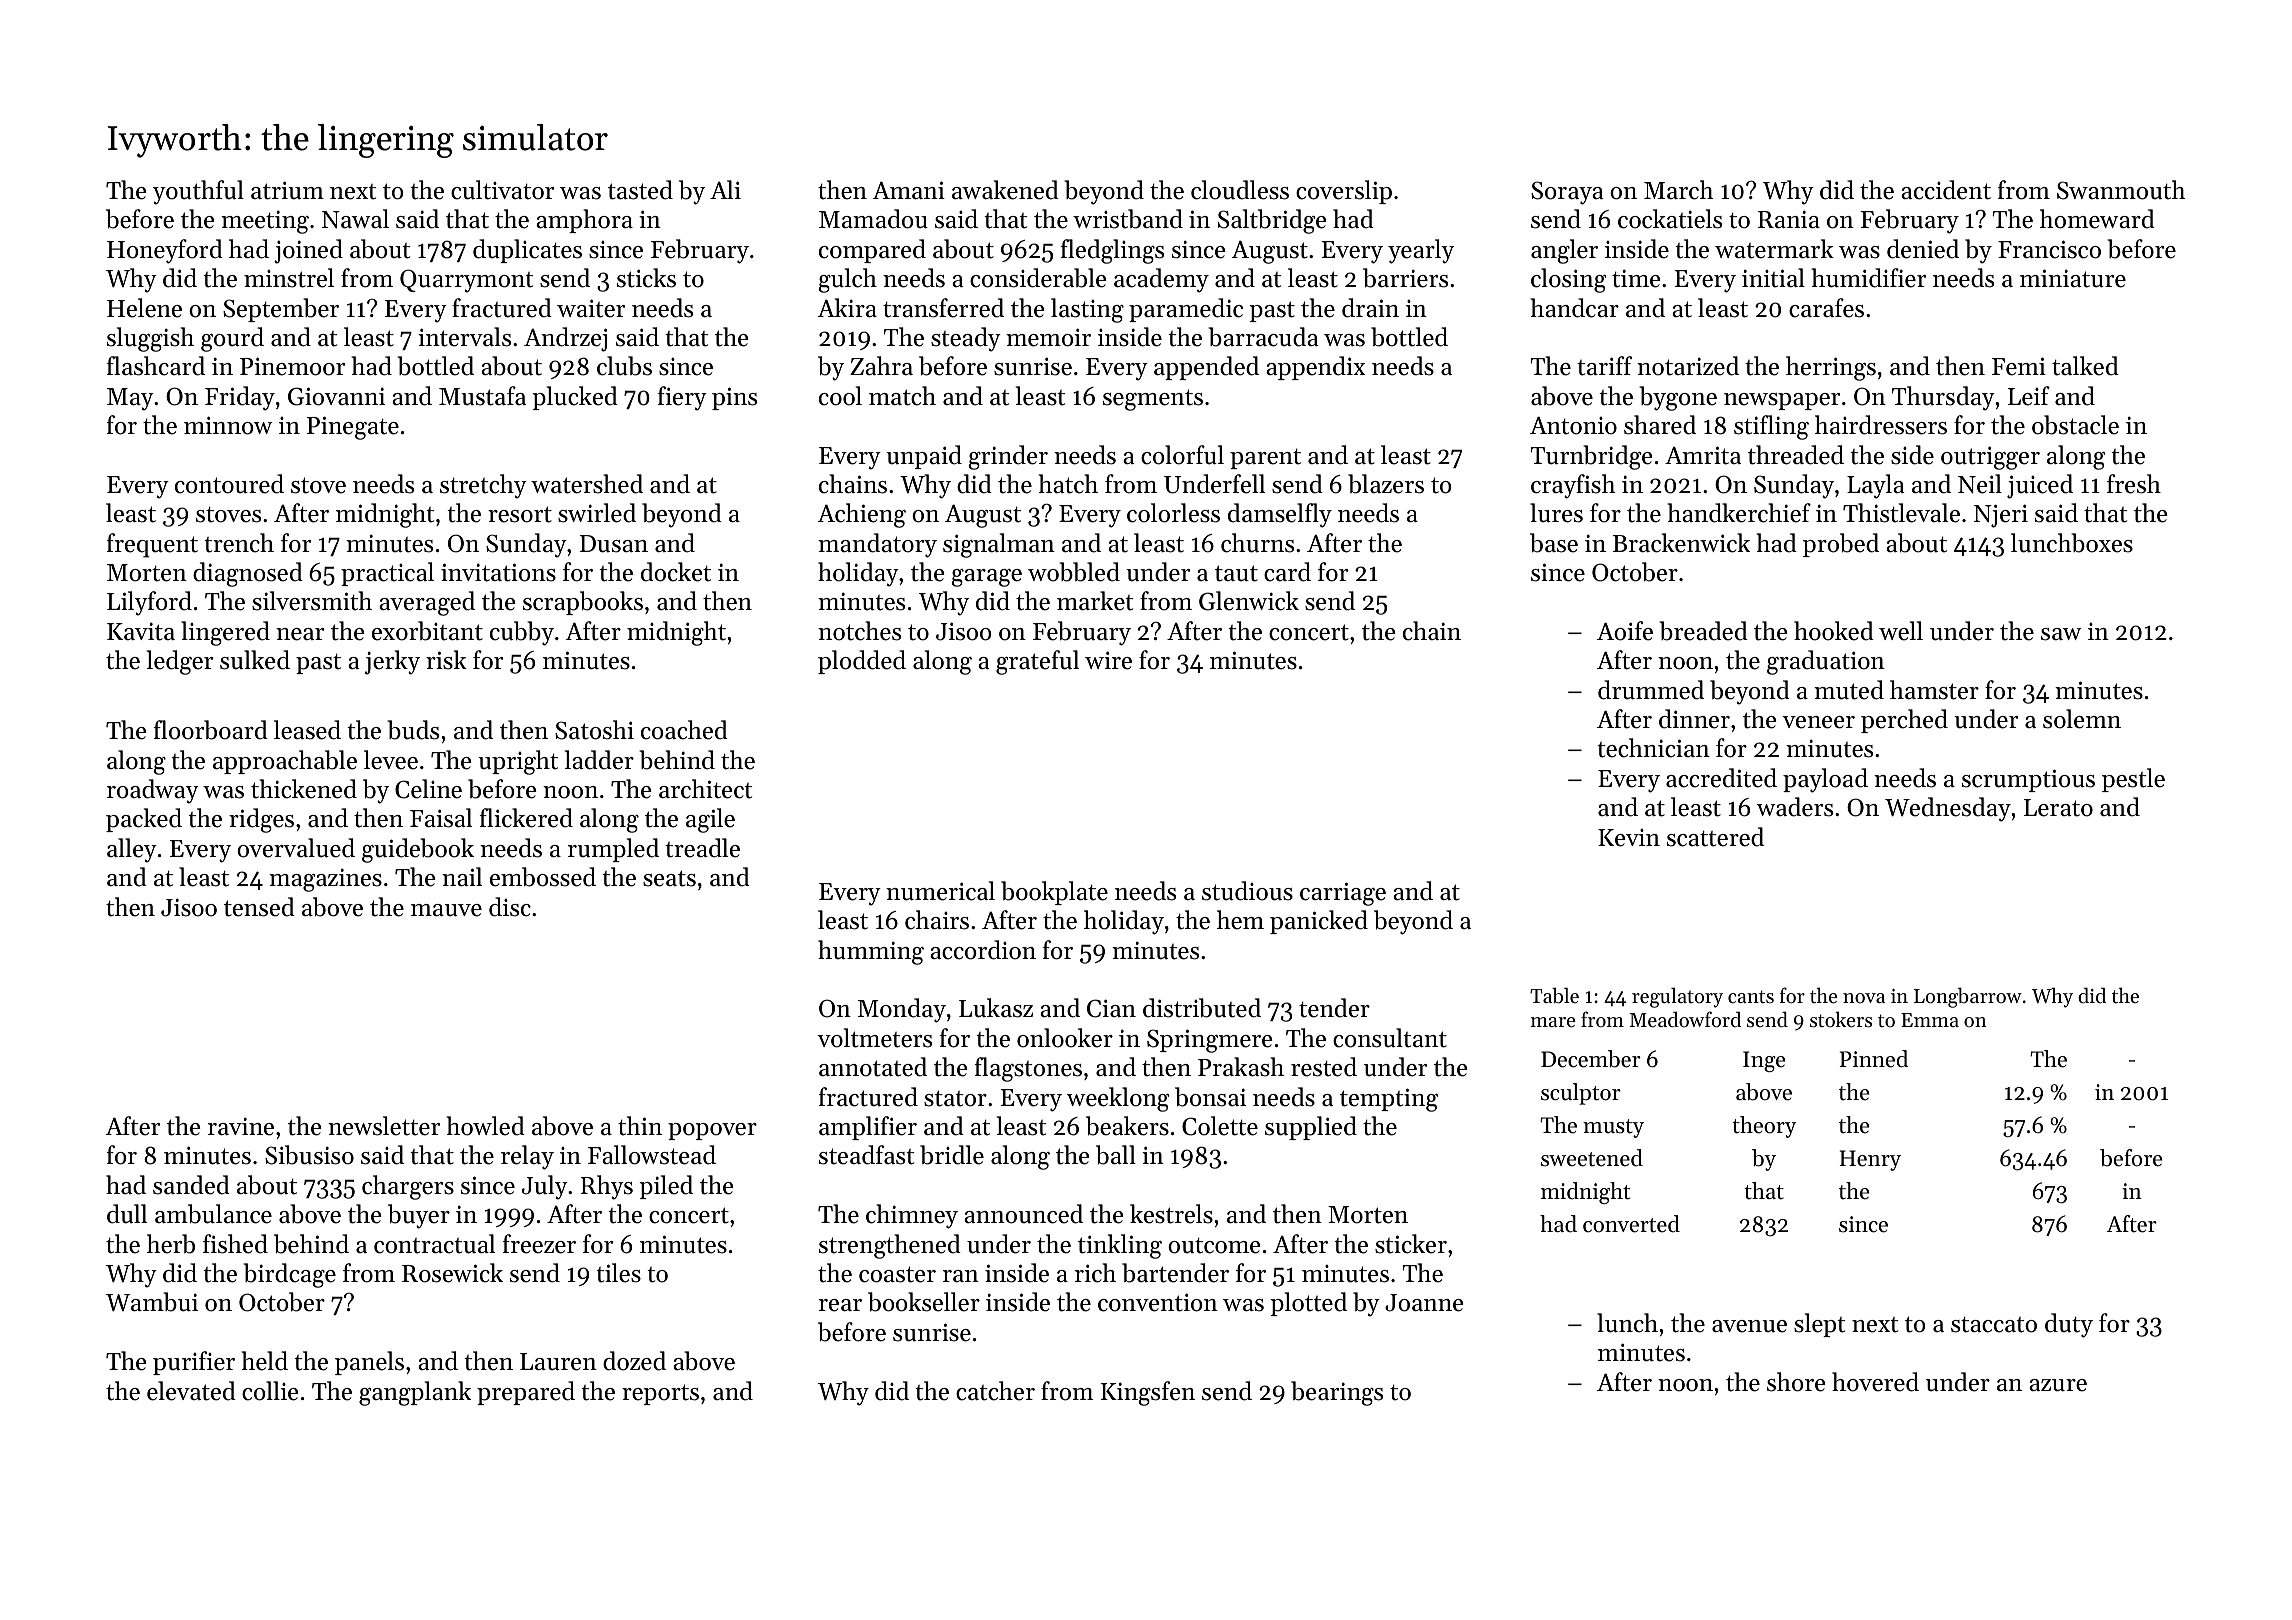 The height and width of the screenshot is (1620, 2292). What do you see at coordinates (2133, 780) in the screenshot?
I see `pestle` at bounding box center [2133, 780].
